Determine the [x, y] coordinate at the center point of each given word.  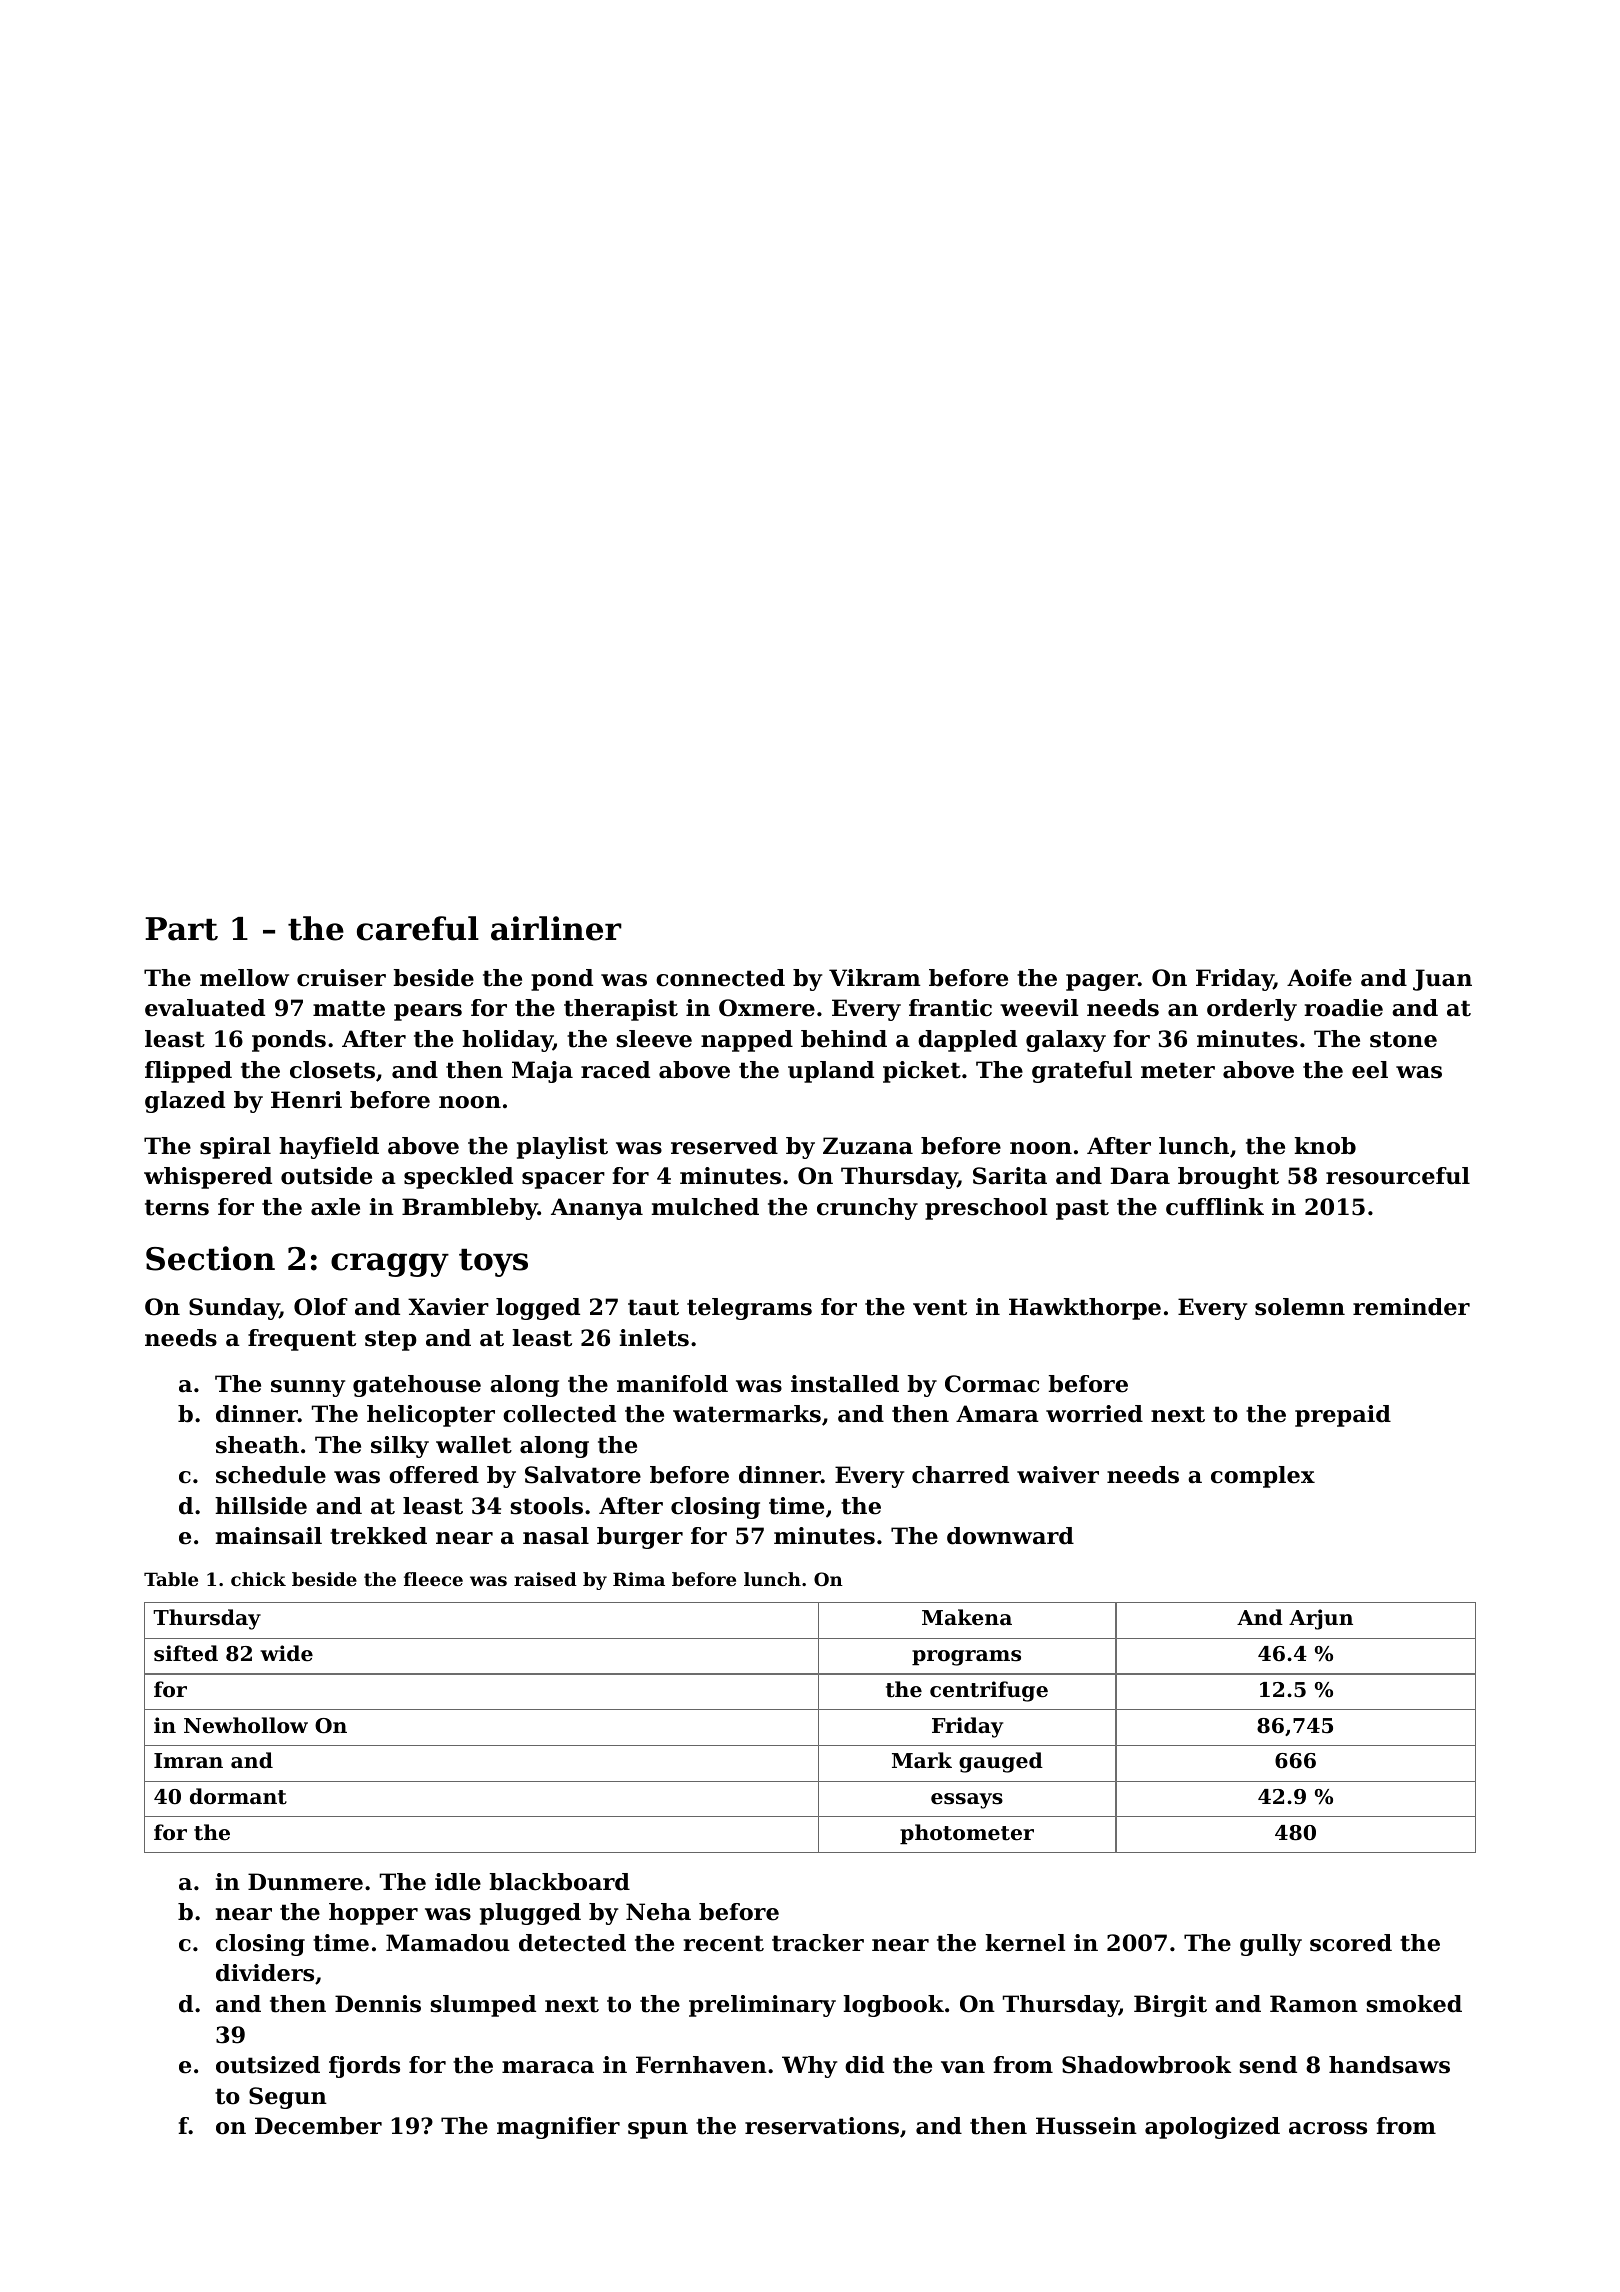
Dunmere [305, 1882]
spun [658, 2130]
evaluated [205, 1008]
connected [720, 978]
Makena [967, 1617]
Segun [288, 2098]
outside [326, 1176]
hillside [261, 1506]
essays [967, 1801]
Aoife [1319, 978]
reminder [1411, 1307]
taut [653, 1307]
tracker [818, 1943]
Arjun [1321, 1619]
